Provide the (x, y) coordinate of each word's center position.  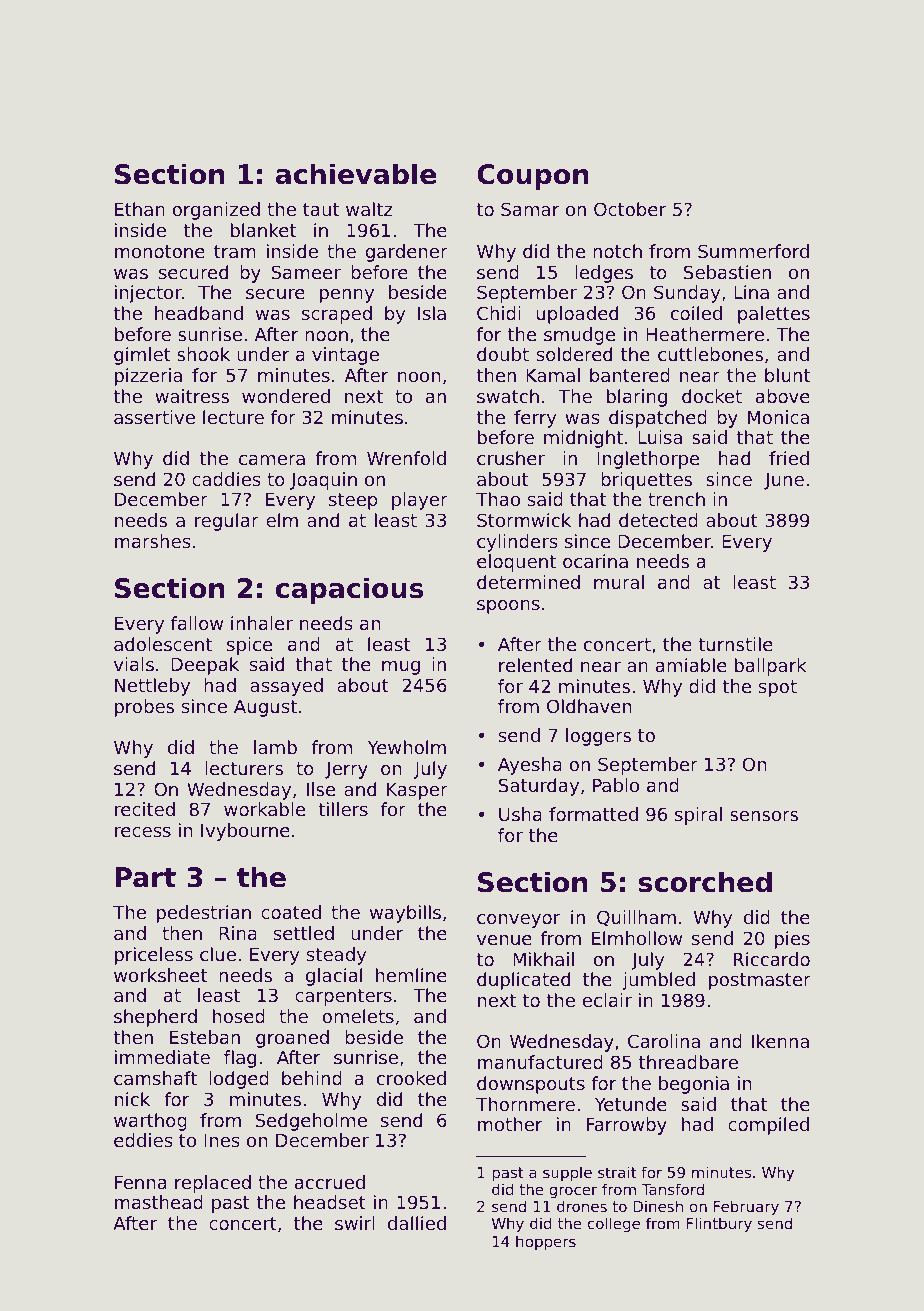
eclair (607, 1000)
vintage (345, 356)
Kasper (417, 791)
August (265, 708)
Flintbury (719, 1224)
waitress (192, 396)
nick (132, 1099)
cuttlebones (710, 354)
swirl (355, 1223)
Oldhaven (589, 706)
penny (347, 296)
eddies (143, 1140)
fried (789, 458)
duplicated (523, 981)
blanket (263, 230)
